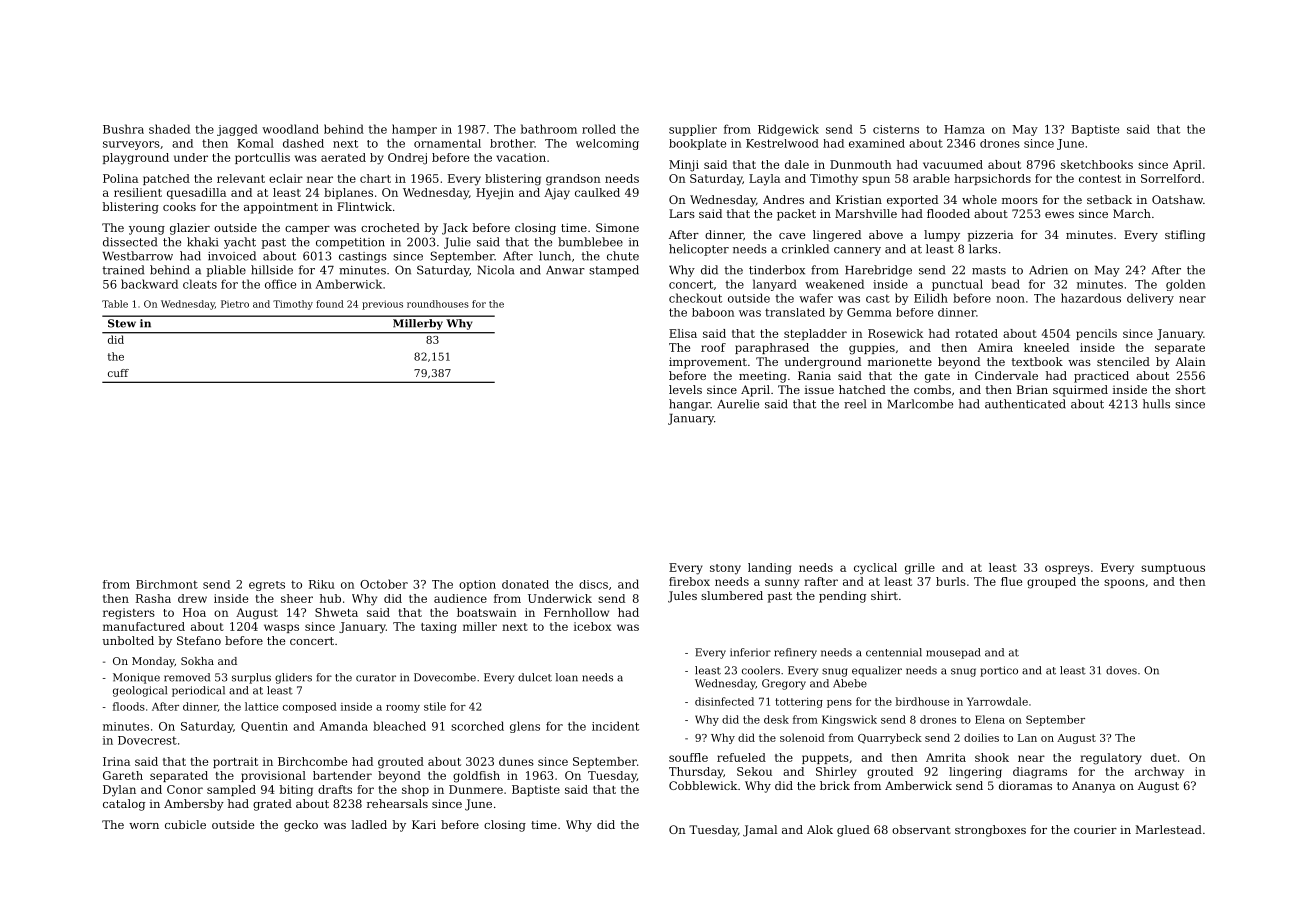  I want to click on cuff, so click(118, 373).
